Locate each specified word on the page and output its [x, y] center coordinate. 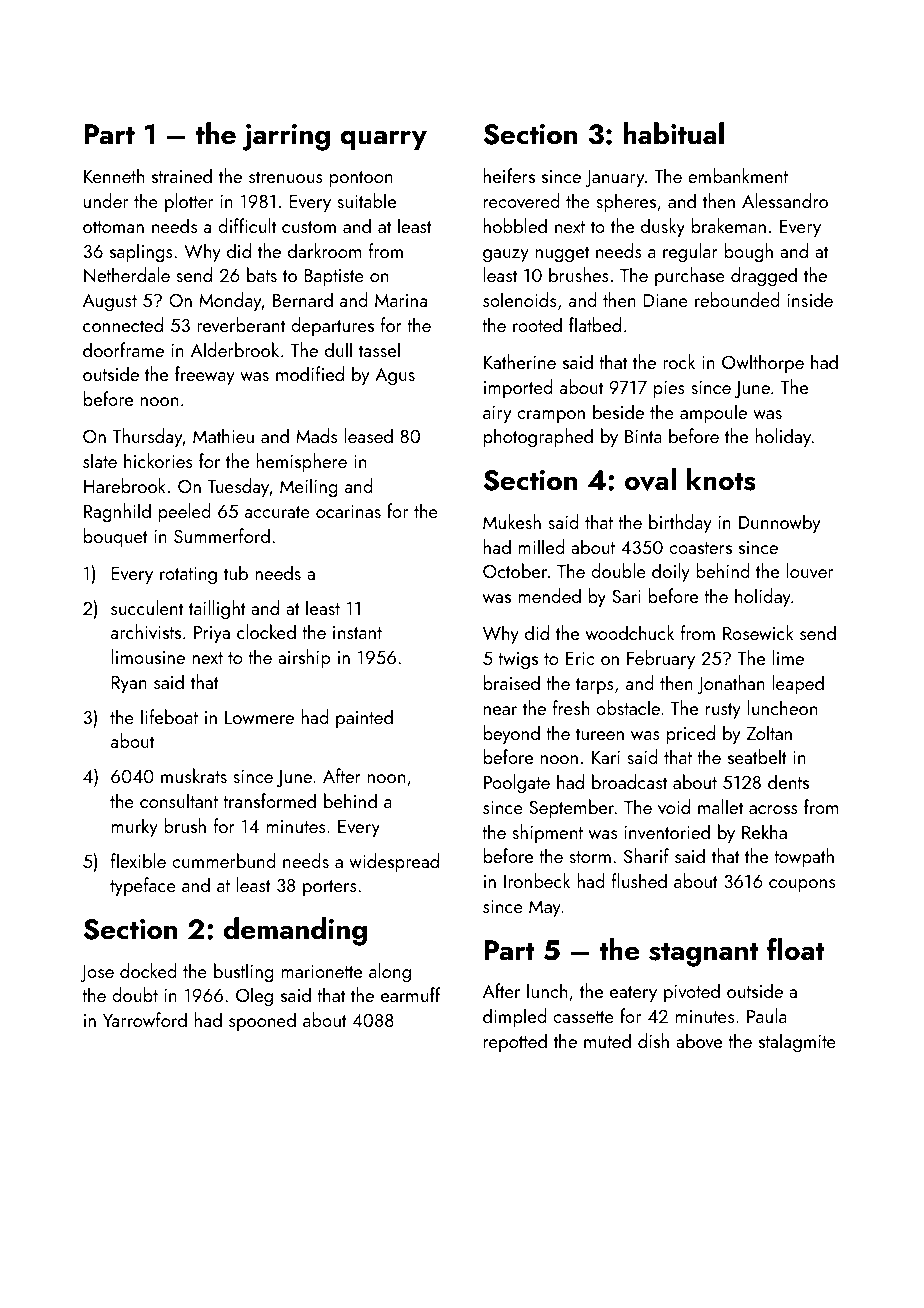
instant [357, 632]
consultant [179, 800]
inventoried [667, 831]
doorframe [123, 349]
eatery [633, 994]
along [390, 973]
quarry [383, 140]
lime [788, 657]
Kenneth [114, 175]
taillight [217, 610]
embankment [738, 175]
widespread [394, 862]
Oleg [254, 997]
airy [497, 414]
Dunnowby [779, 523]
